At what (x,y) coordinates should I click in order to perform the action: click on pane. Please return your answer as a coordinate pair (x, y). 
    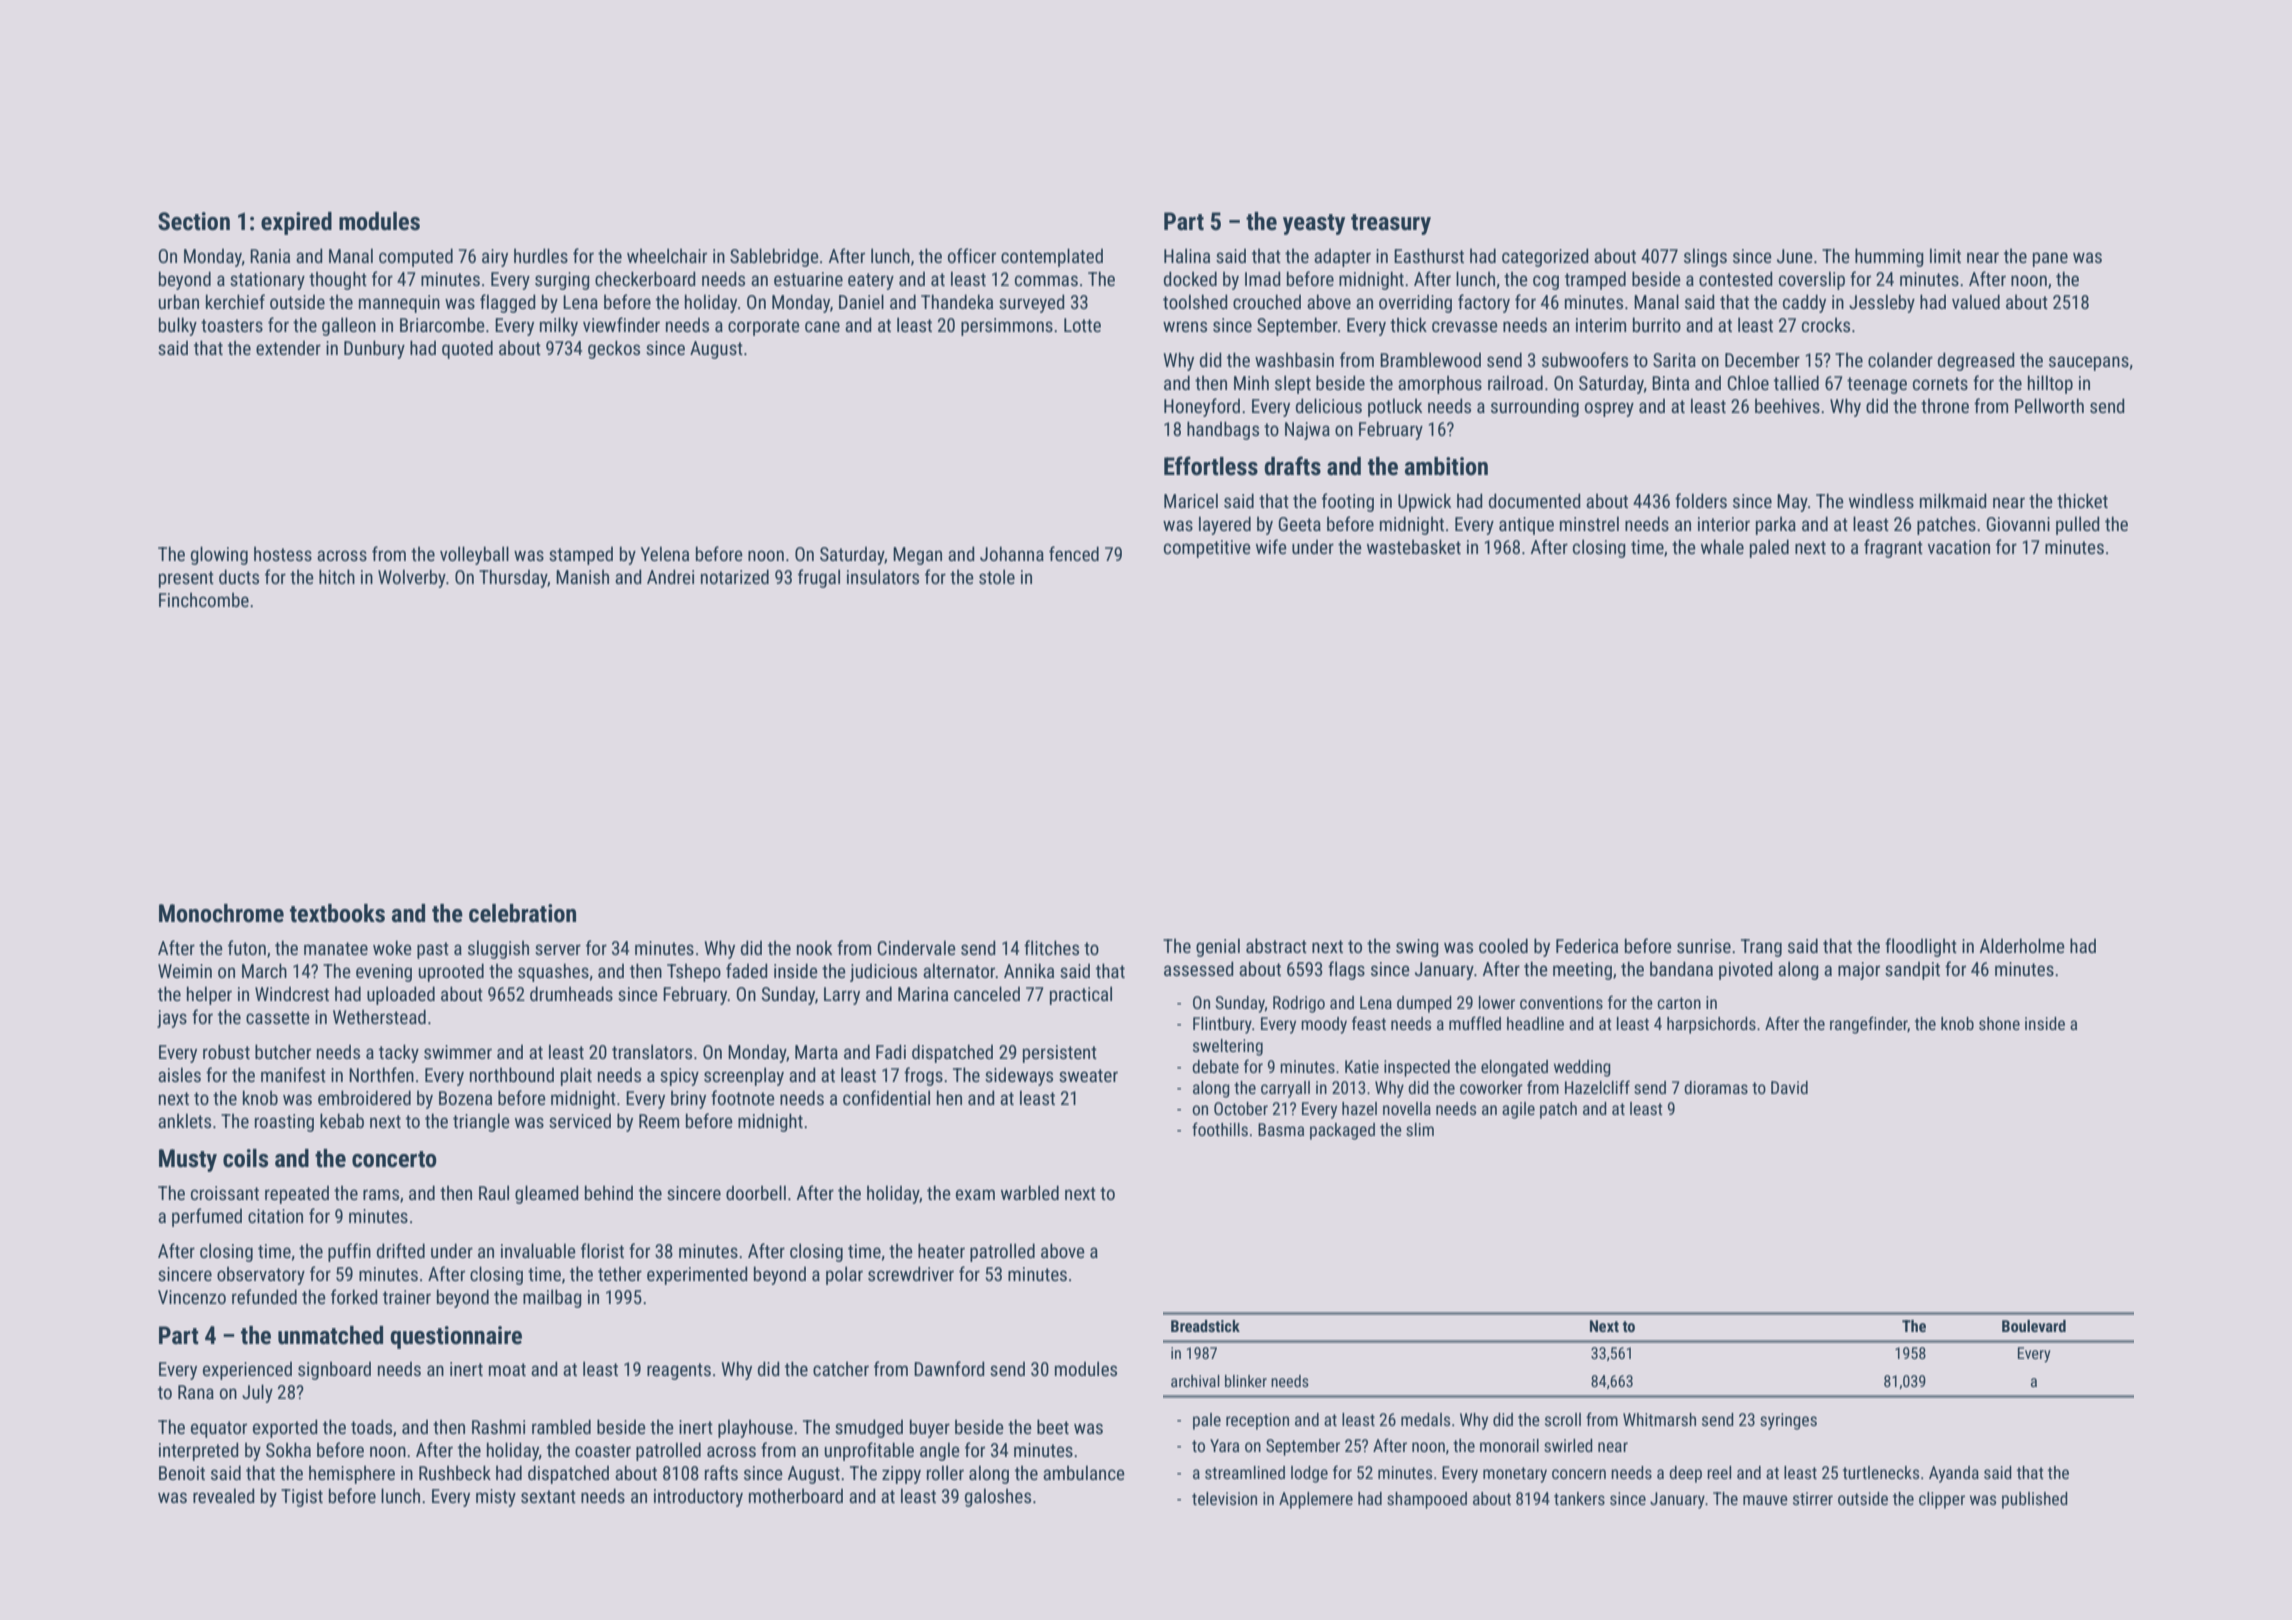
    Looking at the image, I should click on (2050, 259).
